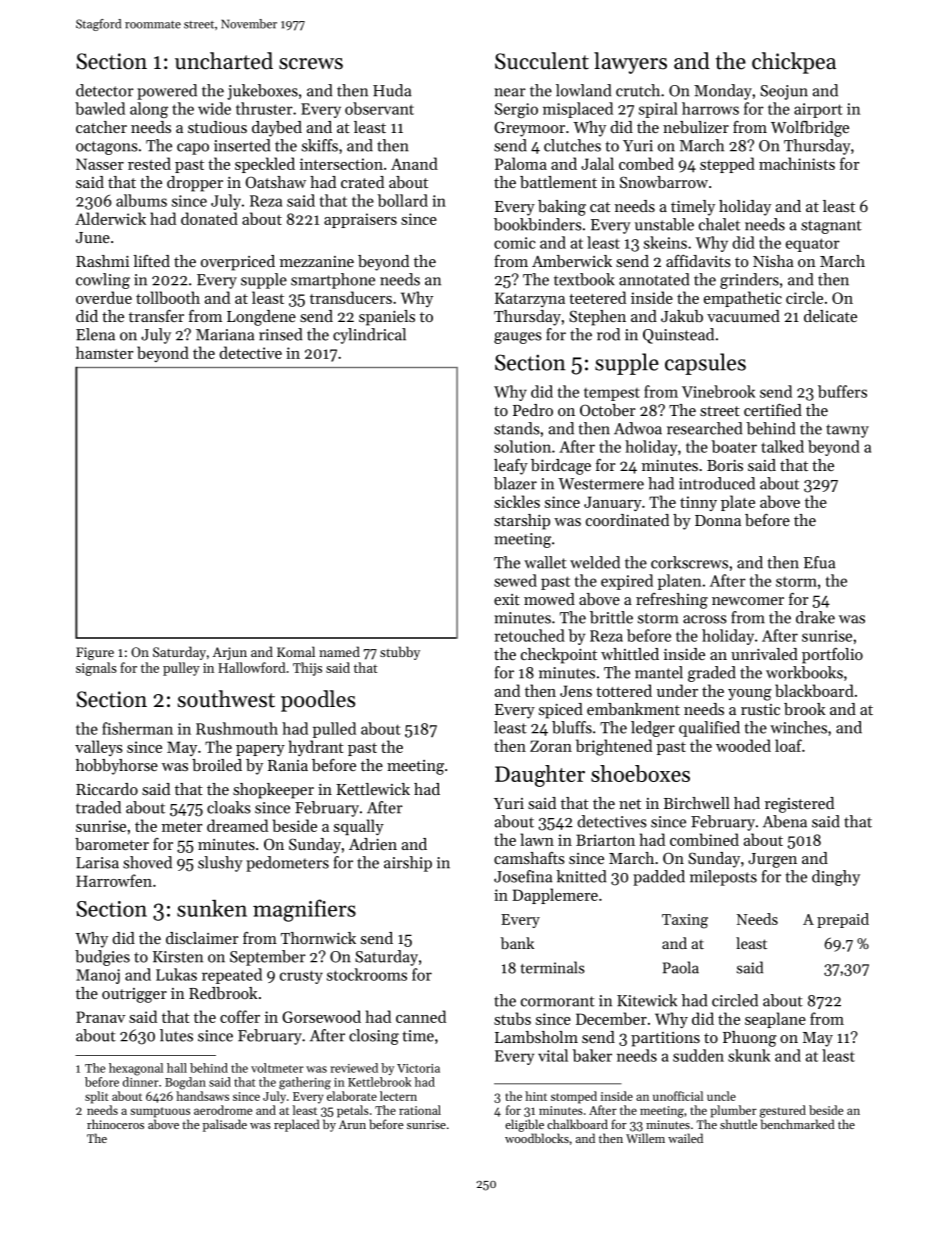  What do you see at coordinates (561, 467) in the screenshot?
I see `birdcage` at bounding box center [561, 467].
